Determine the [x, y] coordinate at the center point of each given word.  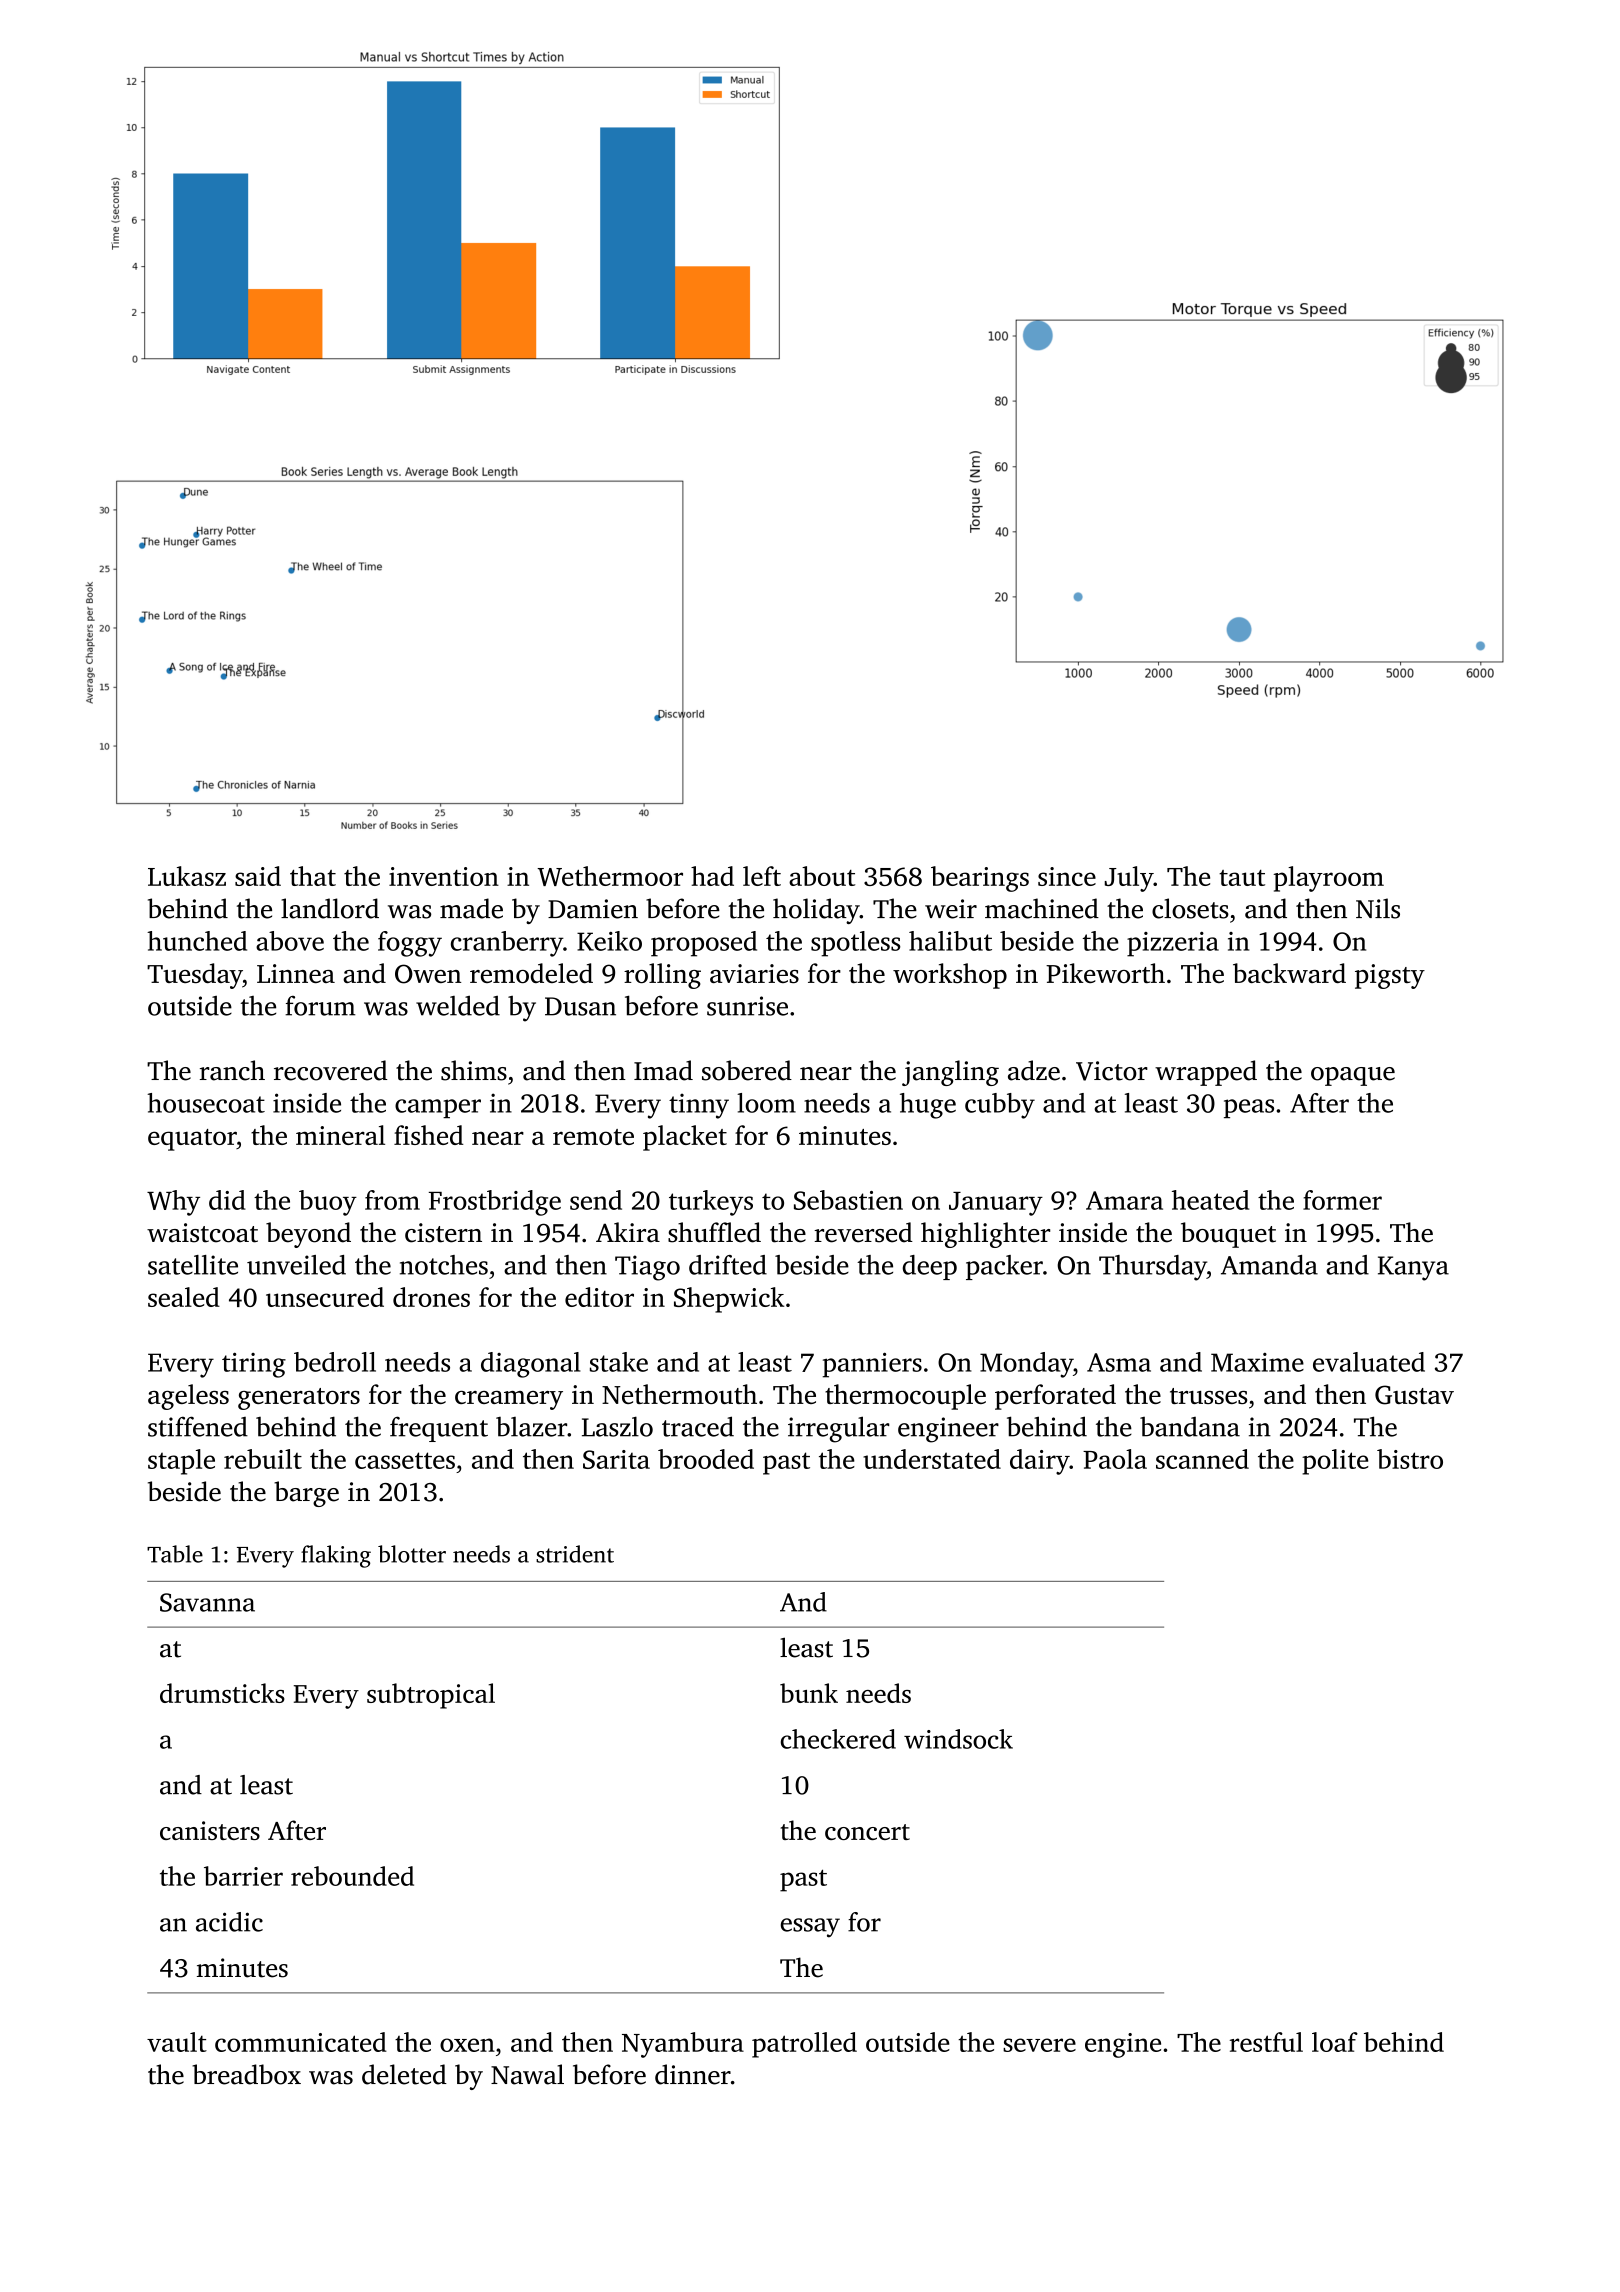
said [258, 876]
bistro [1410, 1459]
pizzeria [1173, 944]
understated [932, 1459]
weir [951, 909]
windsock [958, 1739]
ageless [188, 1397]
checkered [838, 1739]
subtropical [431, 1696]
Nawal [527, 2074]
